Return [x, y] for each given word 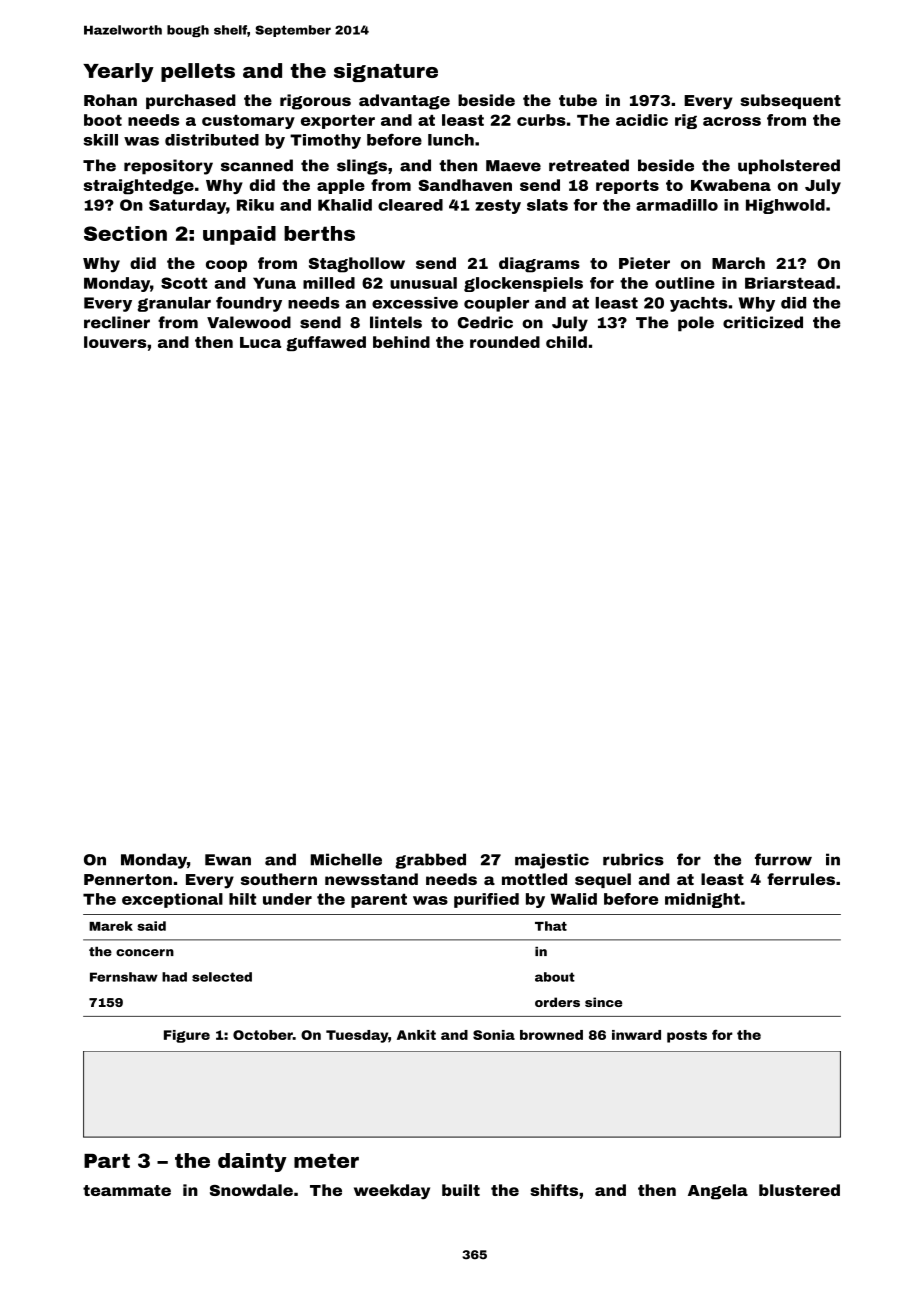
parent [379, 900]
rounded [505, 342]
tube [578, 100]
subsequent [790, 101]
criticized [763, 322]
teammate [127, 1190]
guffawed [326, 343]
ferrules [801, 879]
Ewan [228, 860]
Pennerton [128, 879]
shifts [554, 1190]
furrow [783, 859]
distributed [212, 140]
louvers [115, 342]
